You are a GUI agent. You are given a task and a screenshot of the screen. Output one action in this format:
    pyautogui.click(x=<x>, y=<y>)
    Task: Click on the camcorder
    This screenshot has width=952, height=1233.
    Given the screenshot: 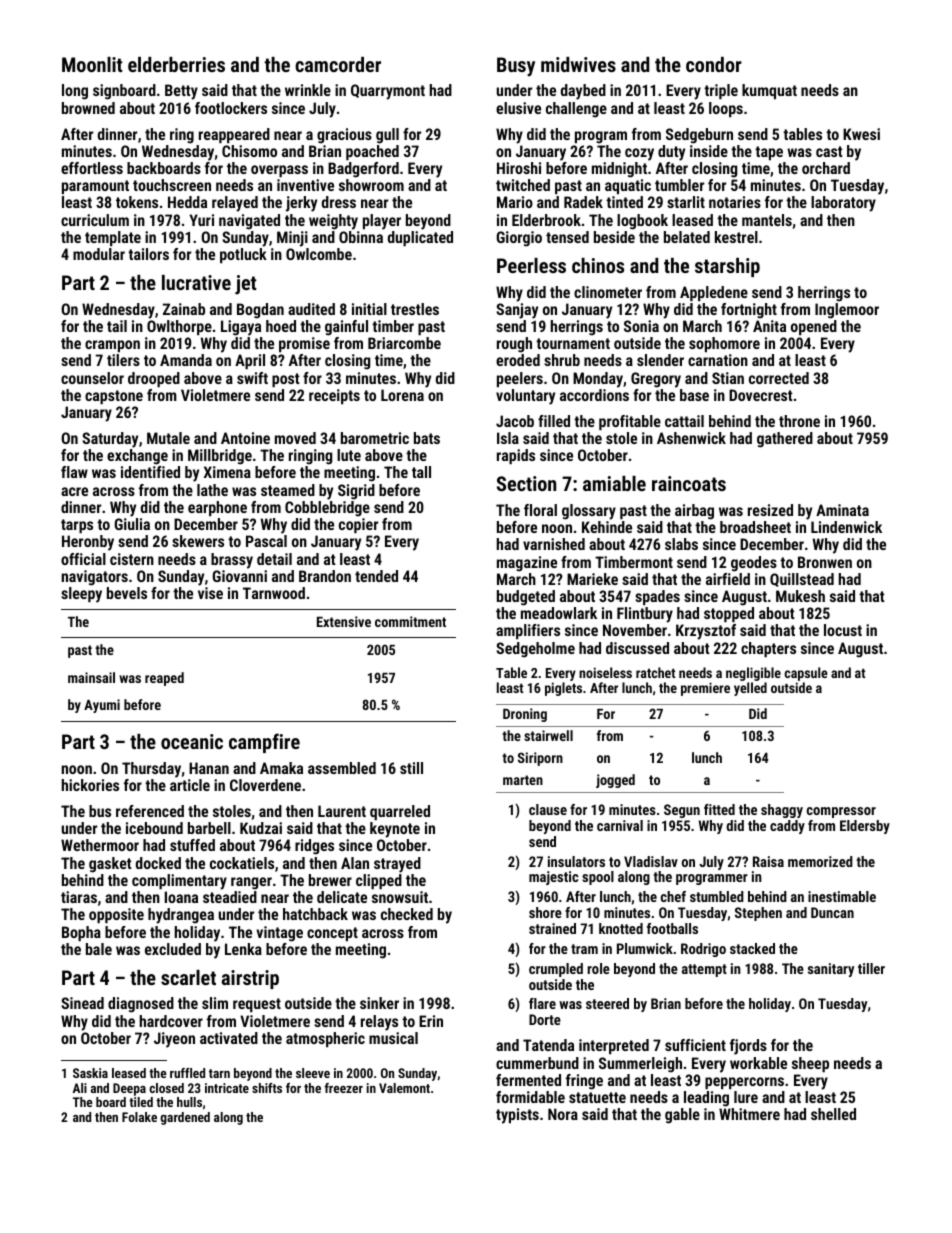 What is the action you would take?
    pyautogui.click(x=338, y=64)
